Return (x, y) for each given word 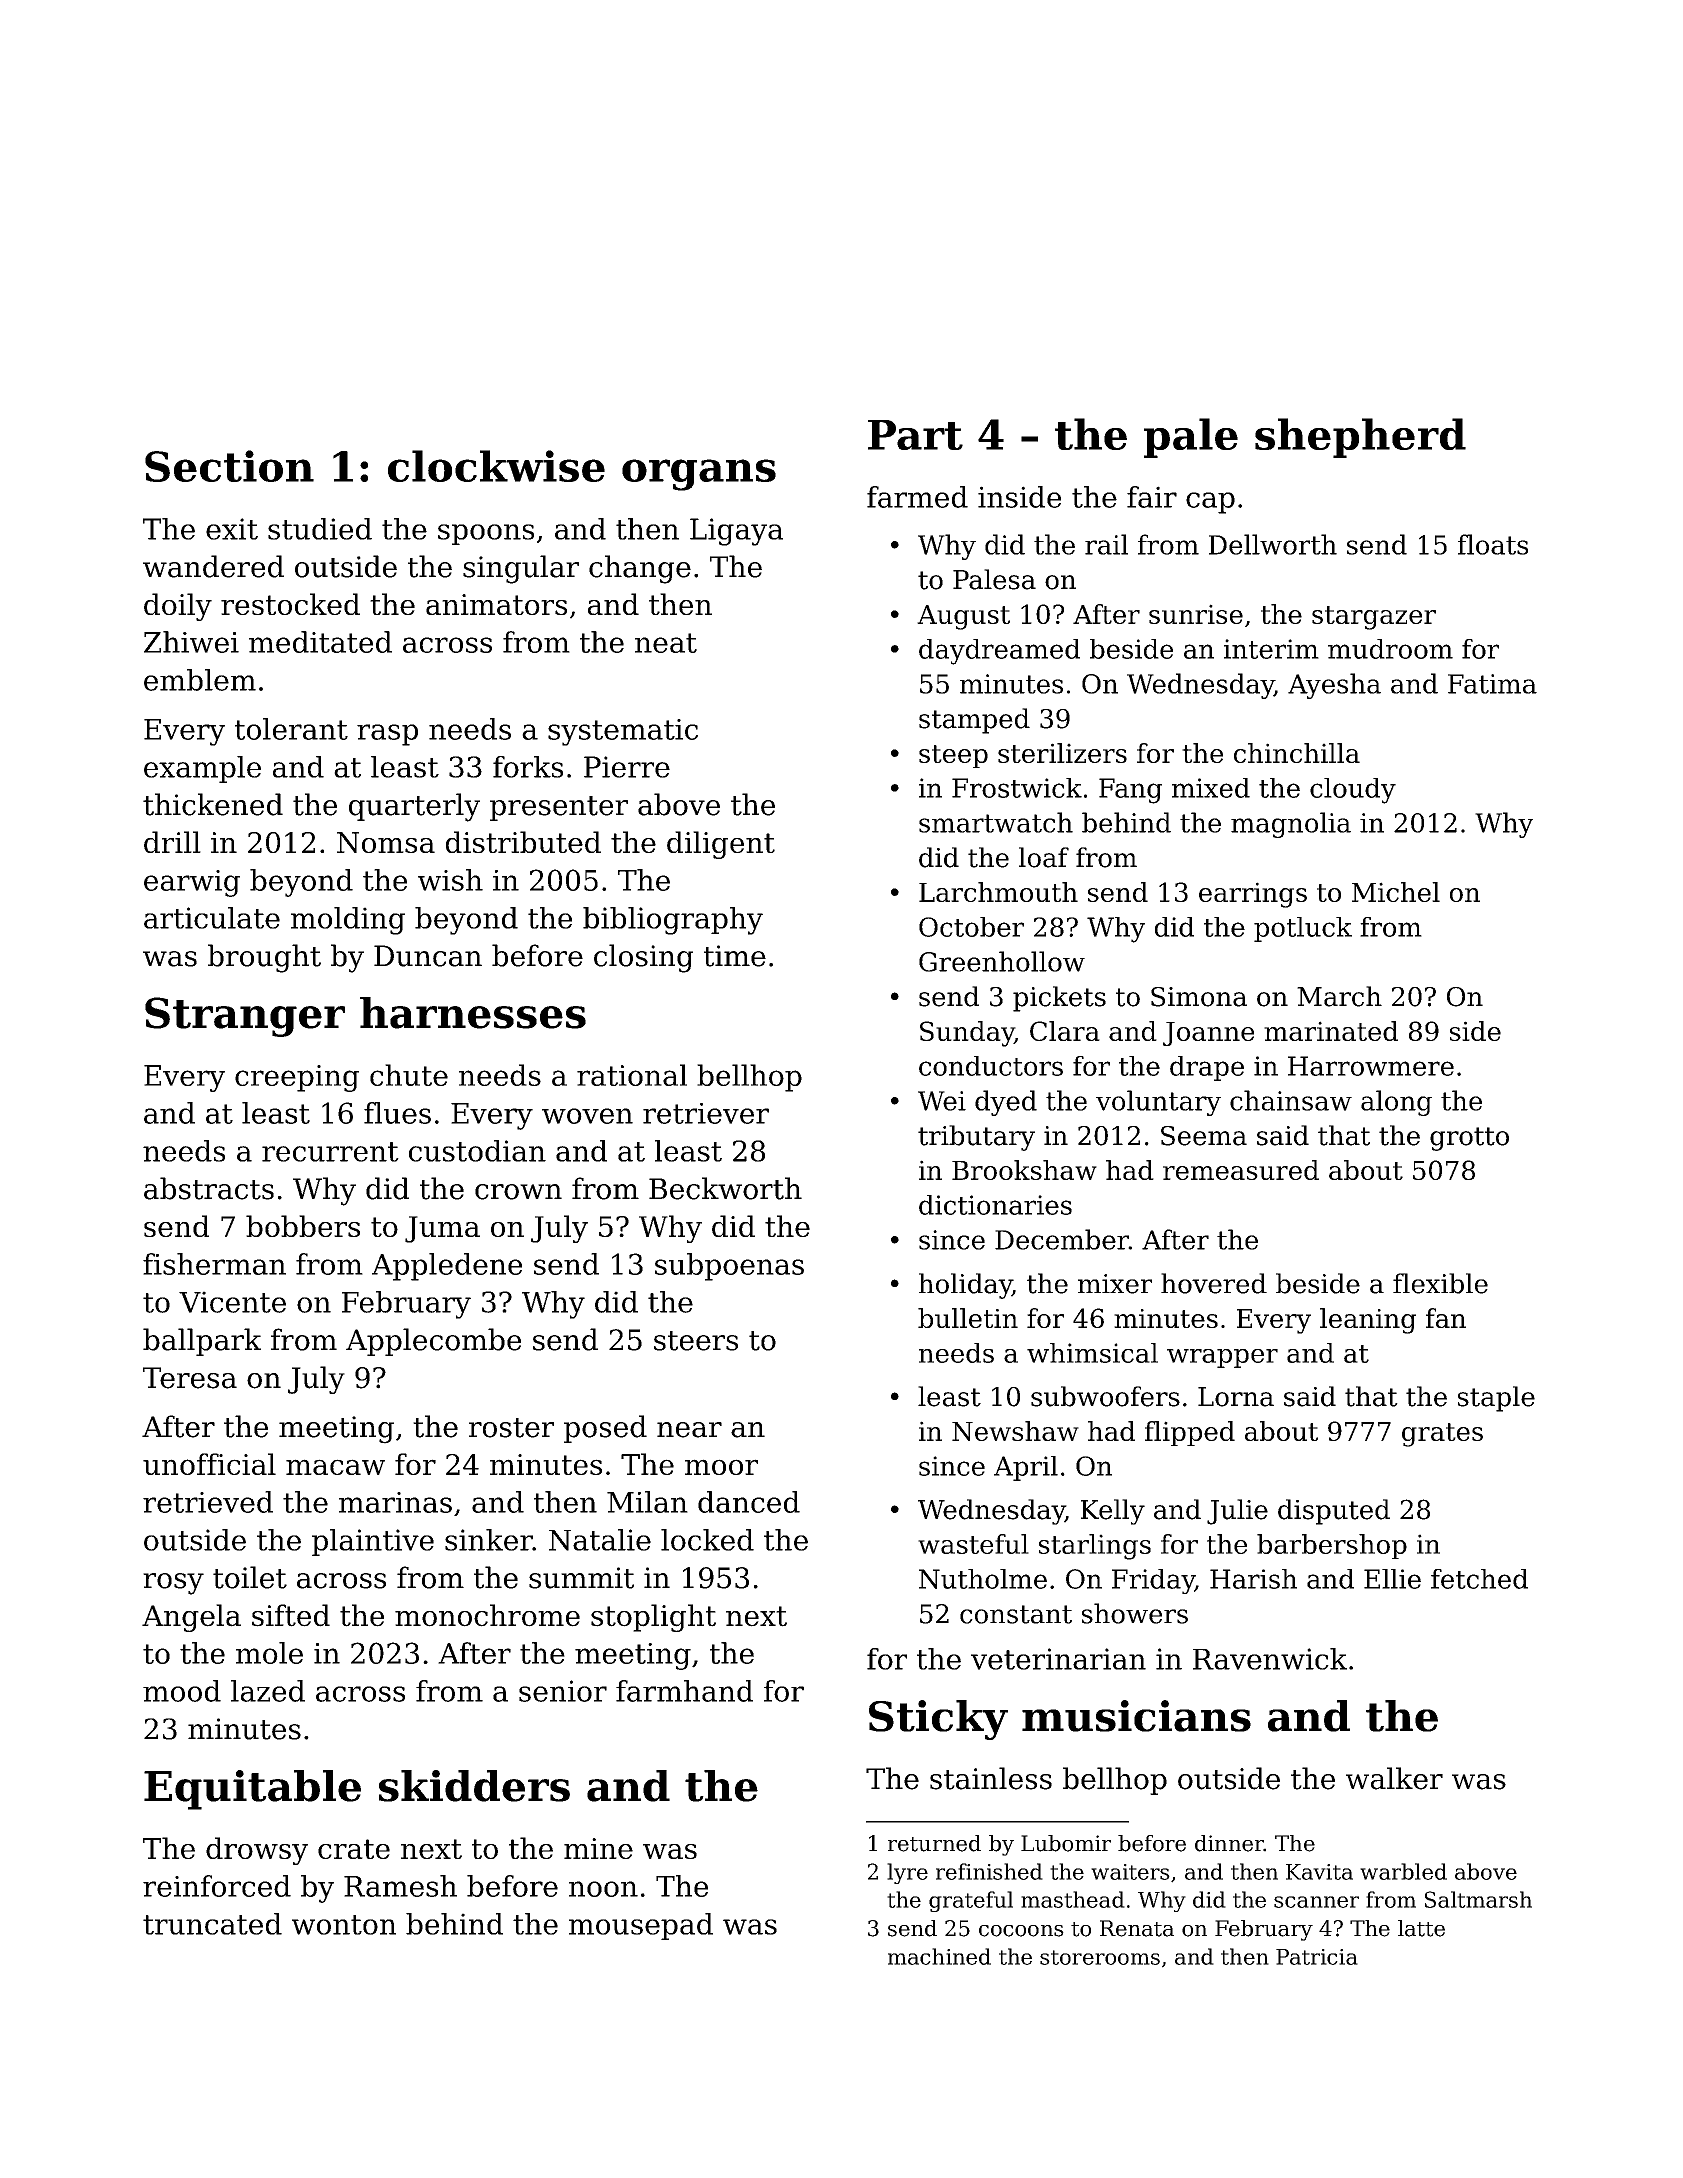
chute (409, 1075)
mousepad (641, 1926)
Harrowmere (1371, 1066)
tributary (976, 1138)
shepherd (1360, 438)
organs (699, 475)
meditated (320, 642)
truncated (212, 1924)
